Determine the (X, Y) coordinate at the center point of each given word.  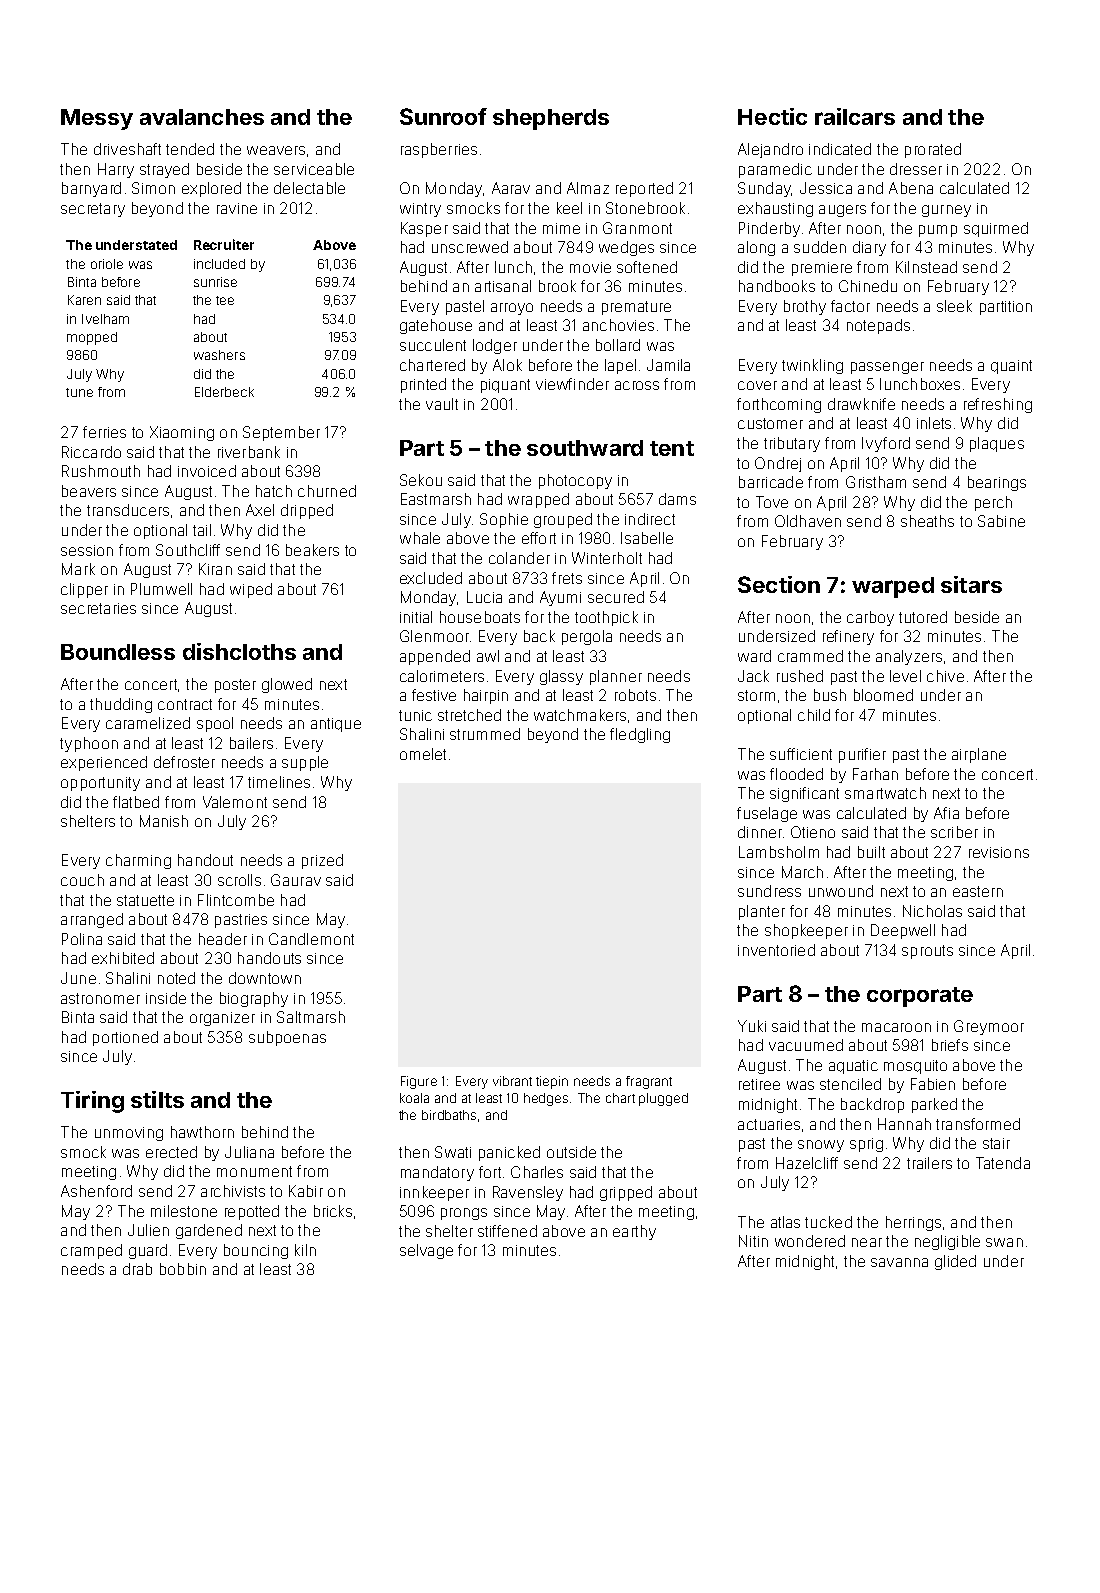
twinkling (812, 366)
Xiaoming (182, 433)
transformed (978, 1124)
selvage (426, 1251)
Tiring (92, 1102)
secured (616, 597)
